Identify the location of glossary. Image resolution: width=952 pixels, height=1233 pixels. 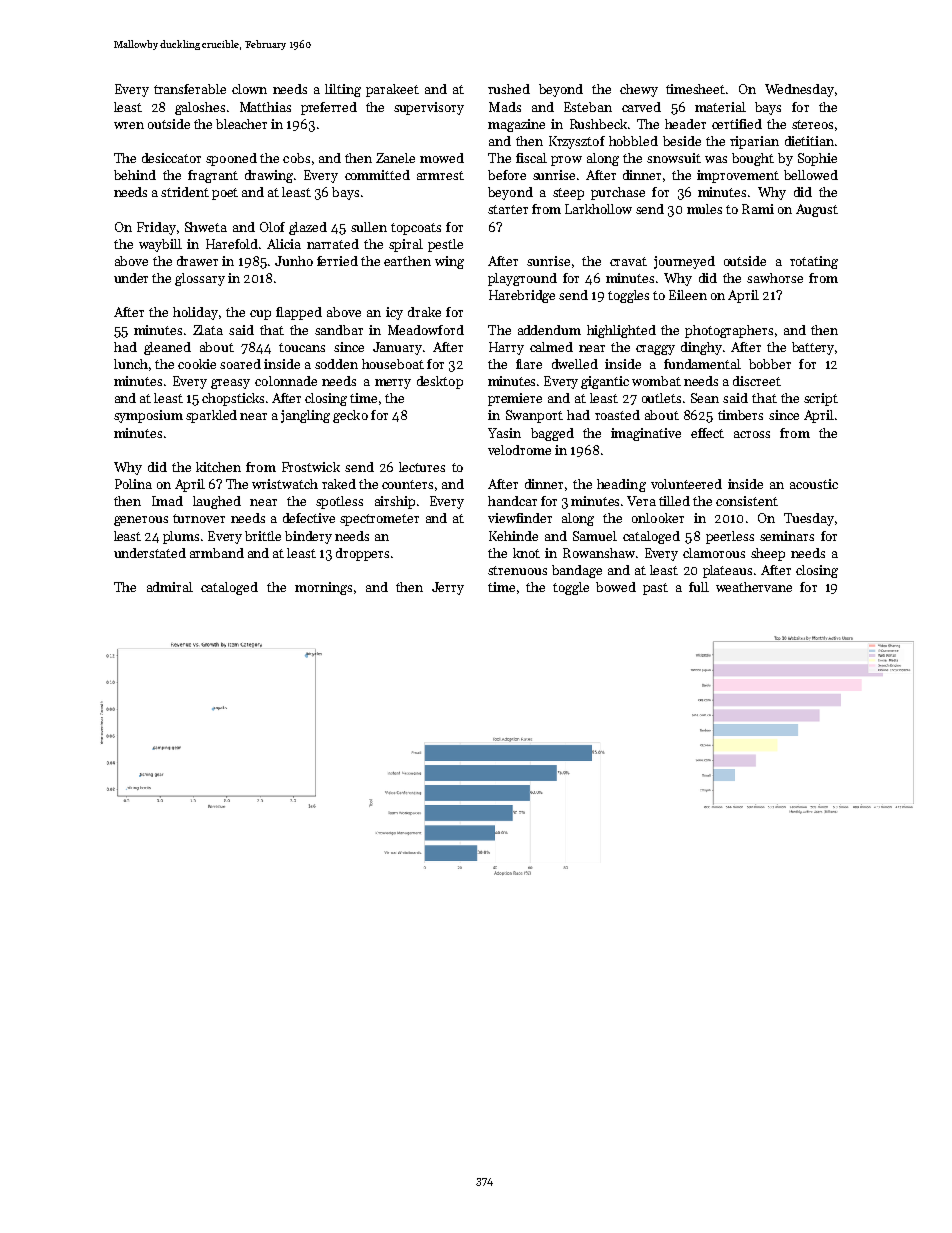
(200, 279).
